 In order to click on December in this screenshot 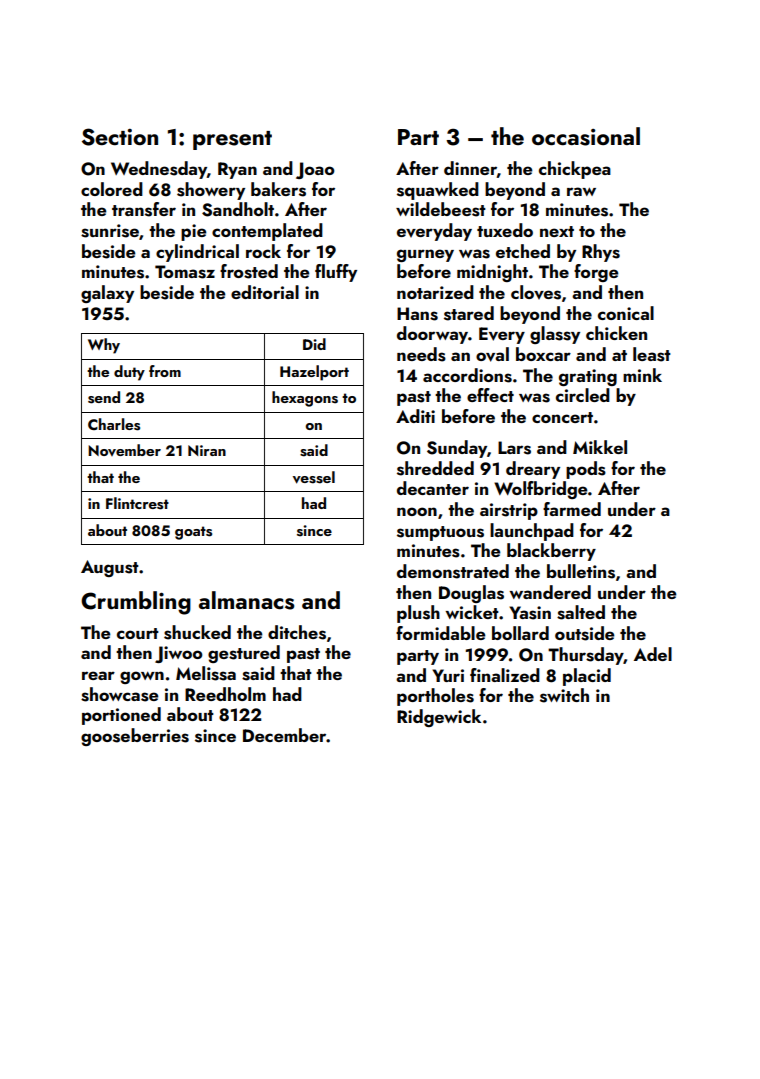, I will do `click(285, 735)`.
